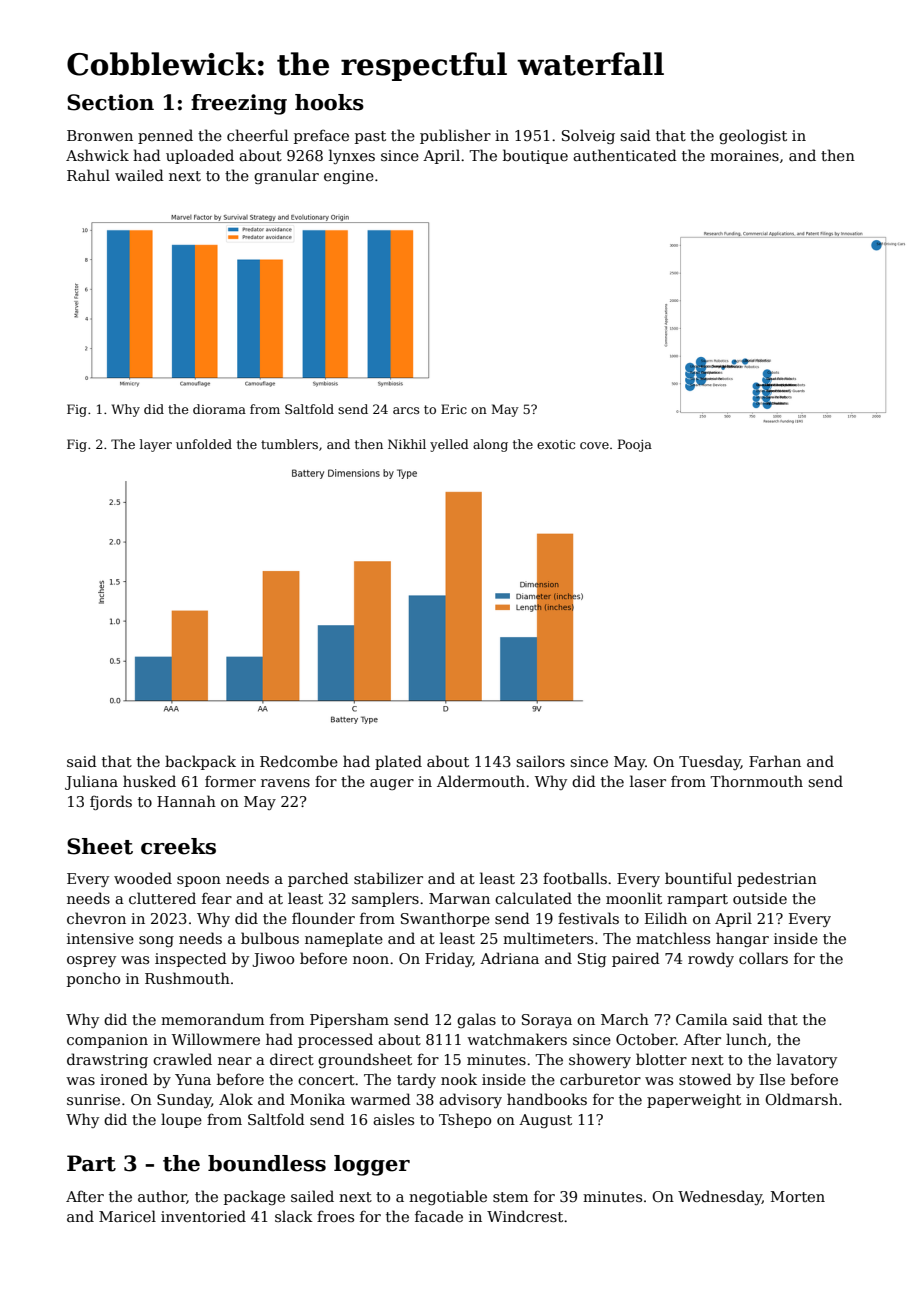 The image size is (924, 1308). I want to click on inventoried, so click(203, 1216).
